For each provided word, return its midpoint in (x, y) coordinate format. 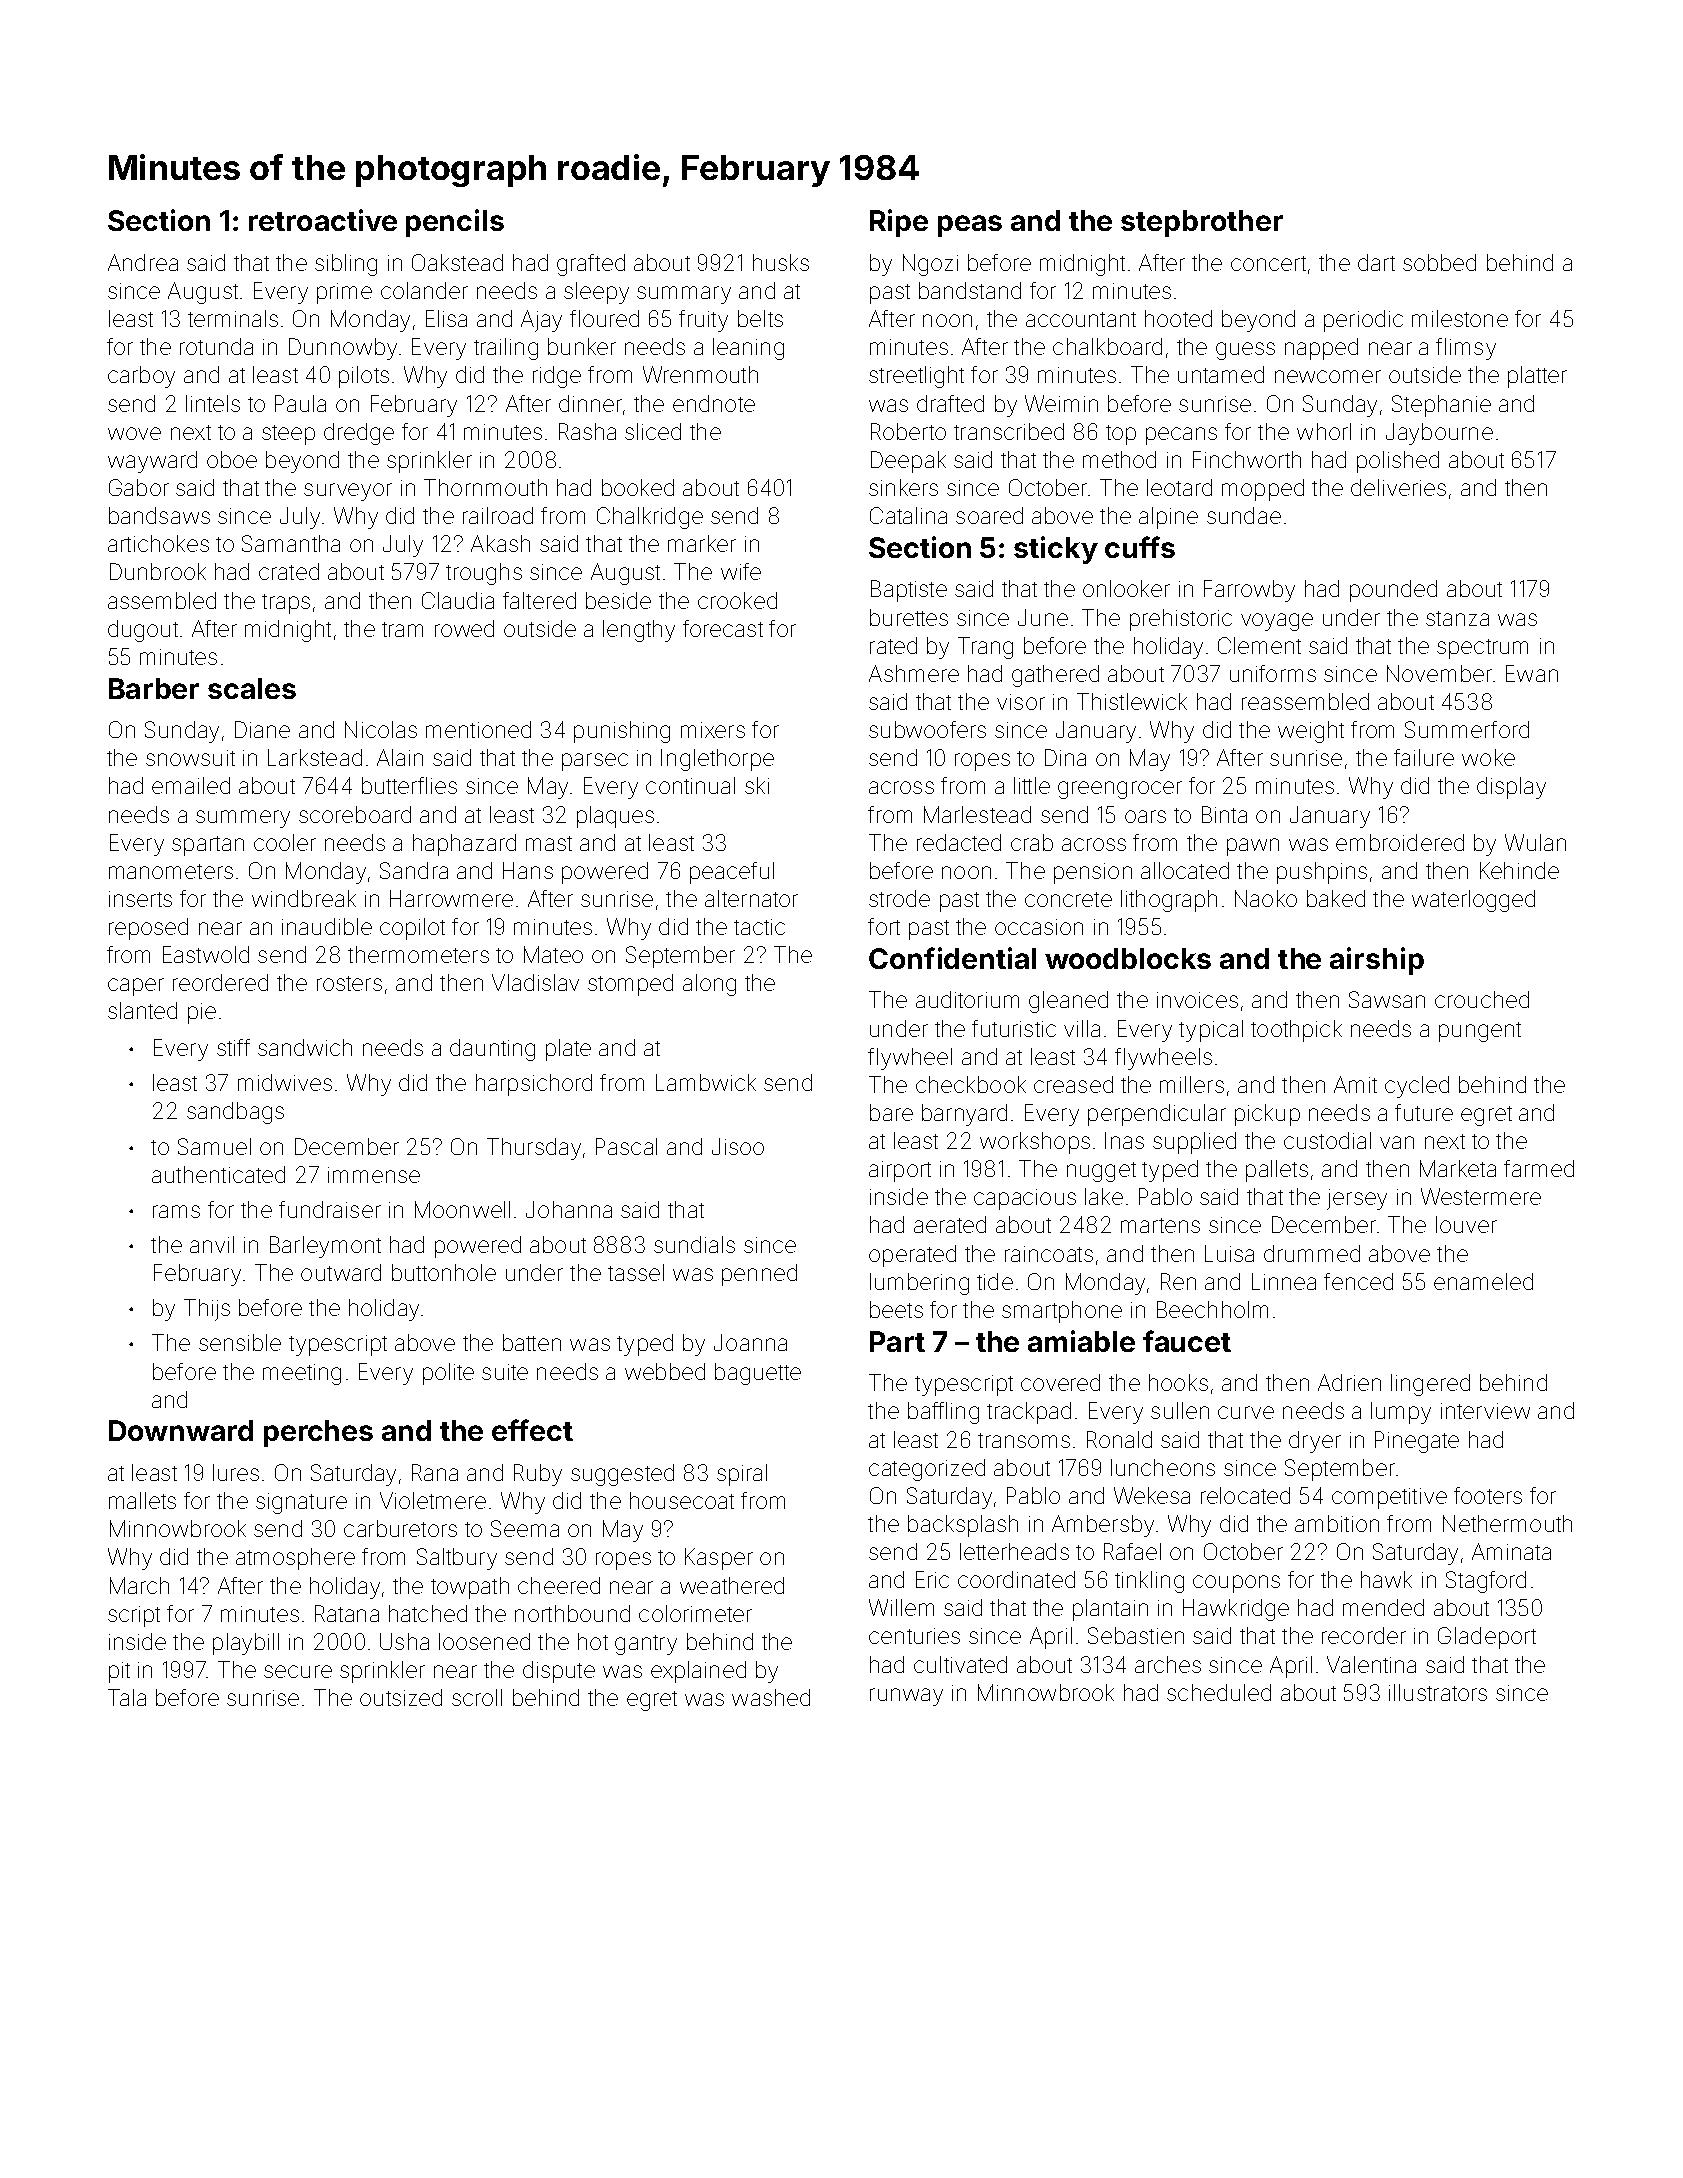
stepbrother (1202, 223)
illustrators (1438, 1692)
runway (906, 1697)
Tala (127, 1697)
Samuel (214, 1146)
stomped (630, 985)
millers (1192, 1084)
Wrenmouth (700, 374)
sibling (346, 265)
